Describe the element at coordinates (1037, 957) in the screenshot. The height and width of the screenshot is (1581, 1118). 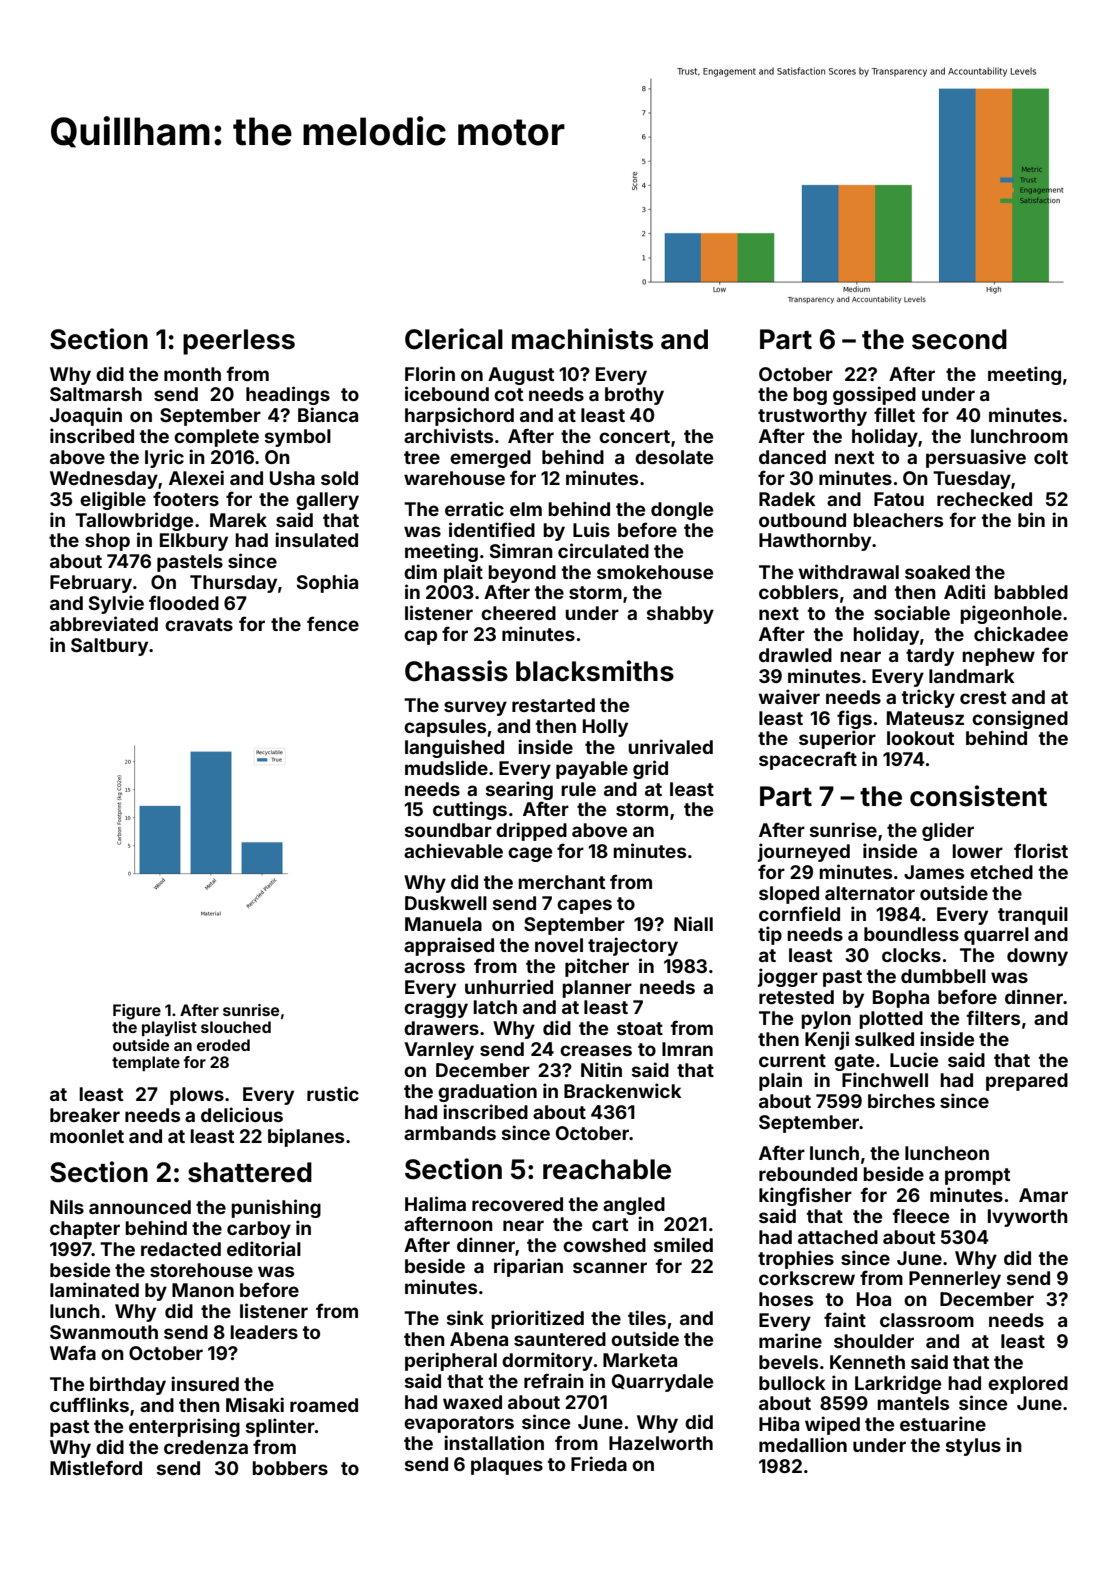
I see `downy` at that location.
